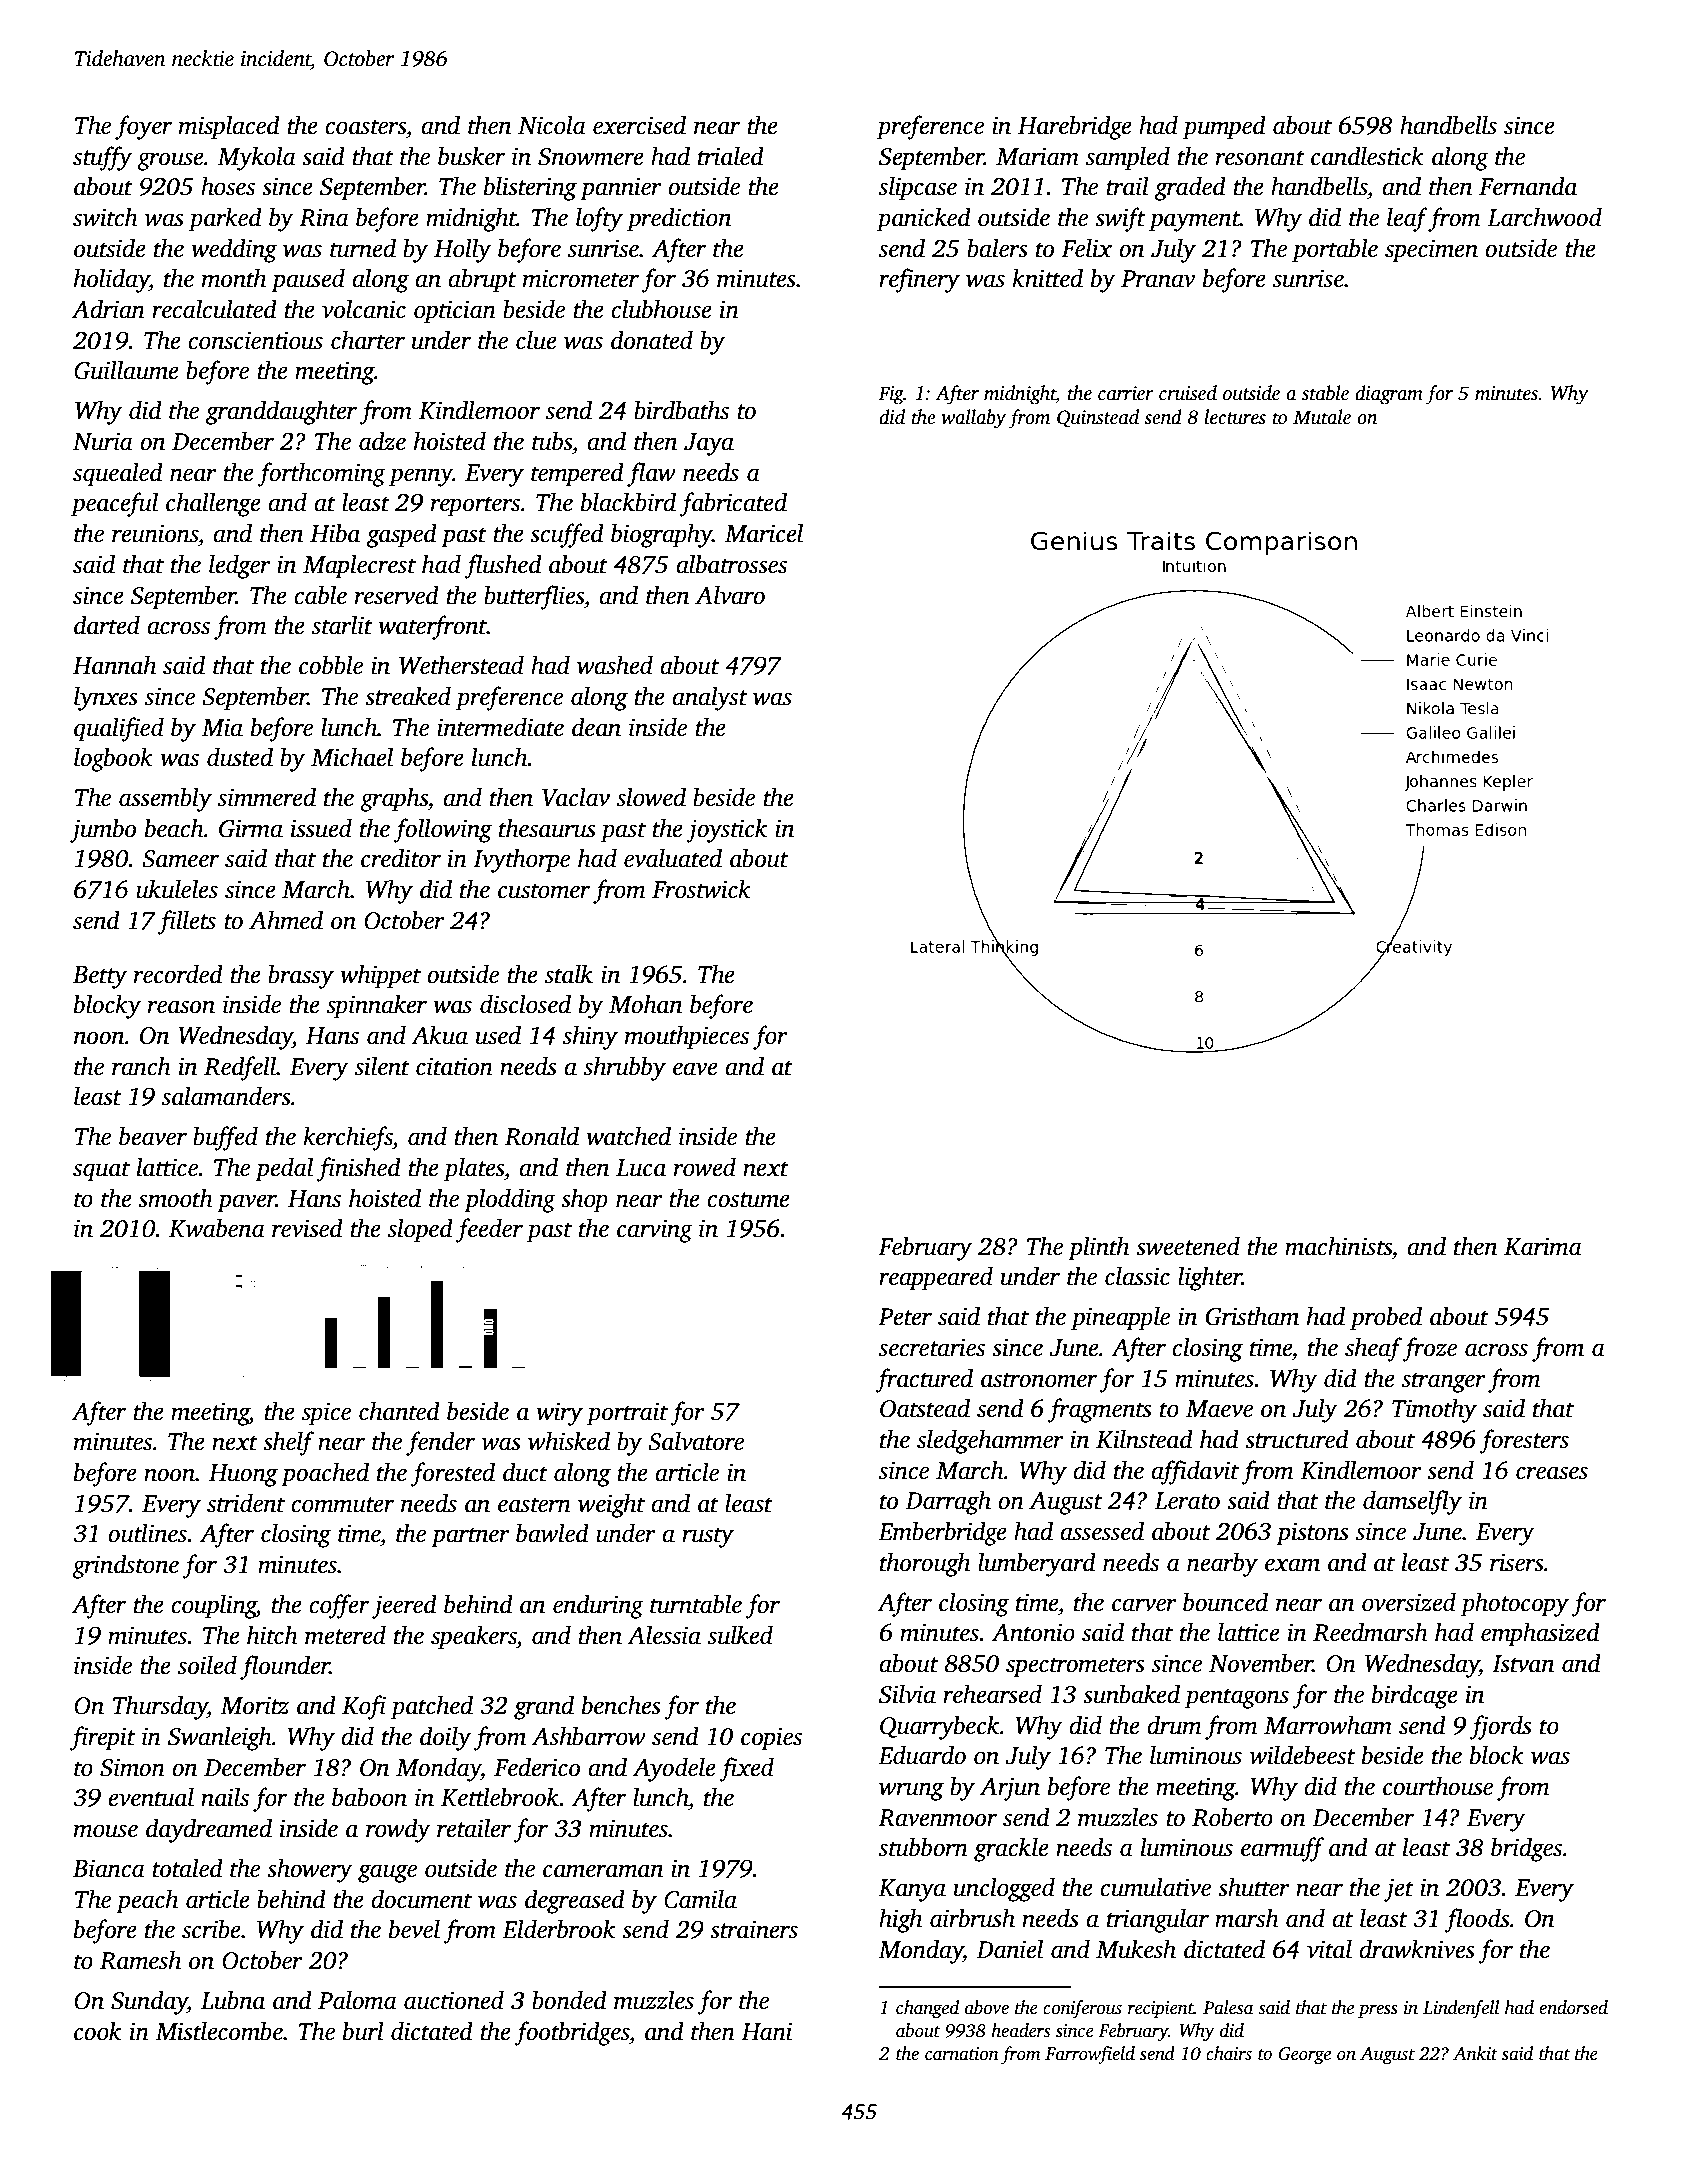  I want to click on foyer, so click(143, 127).
